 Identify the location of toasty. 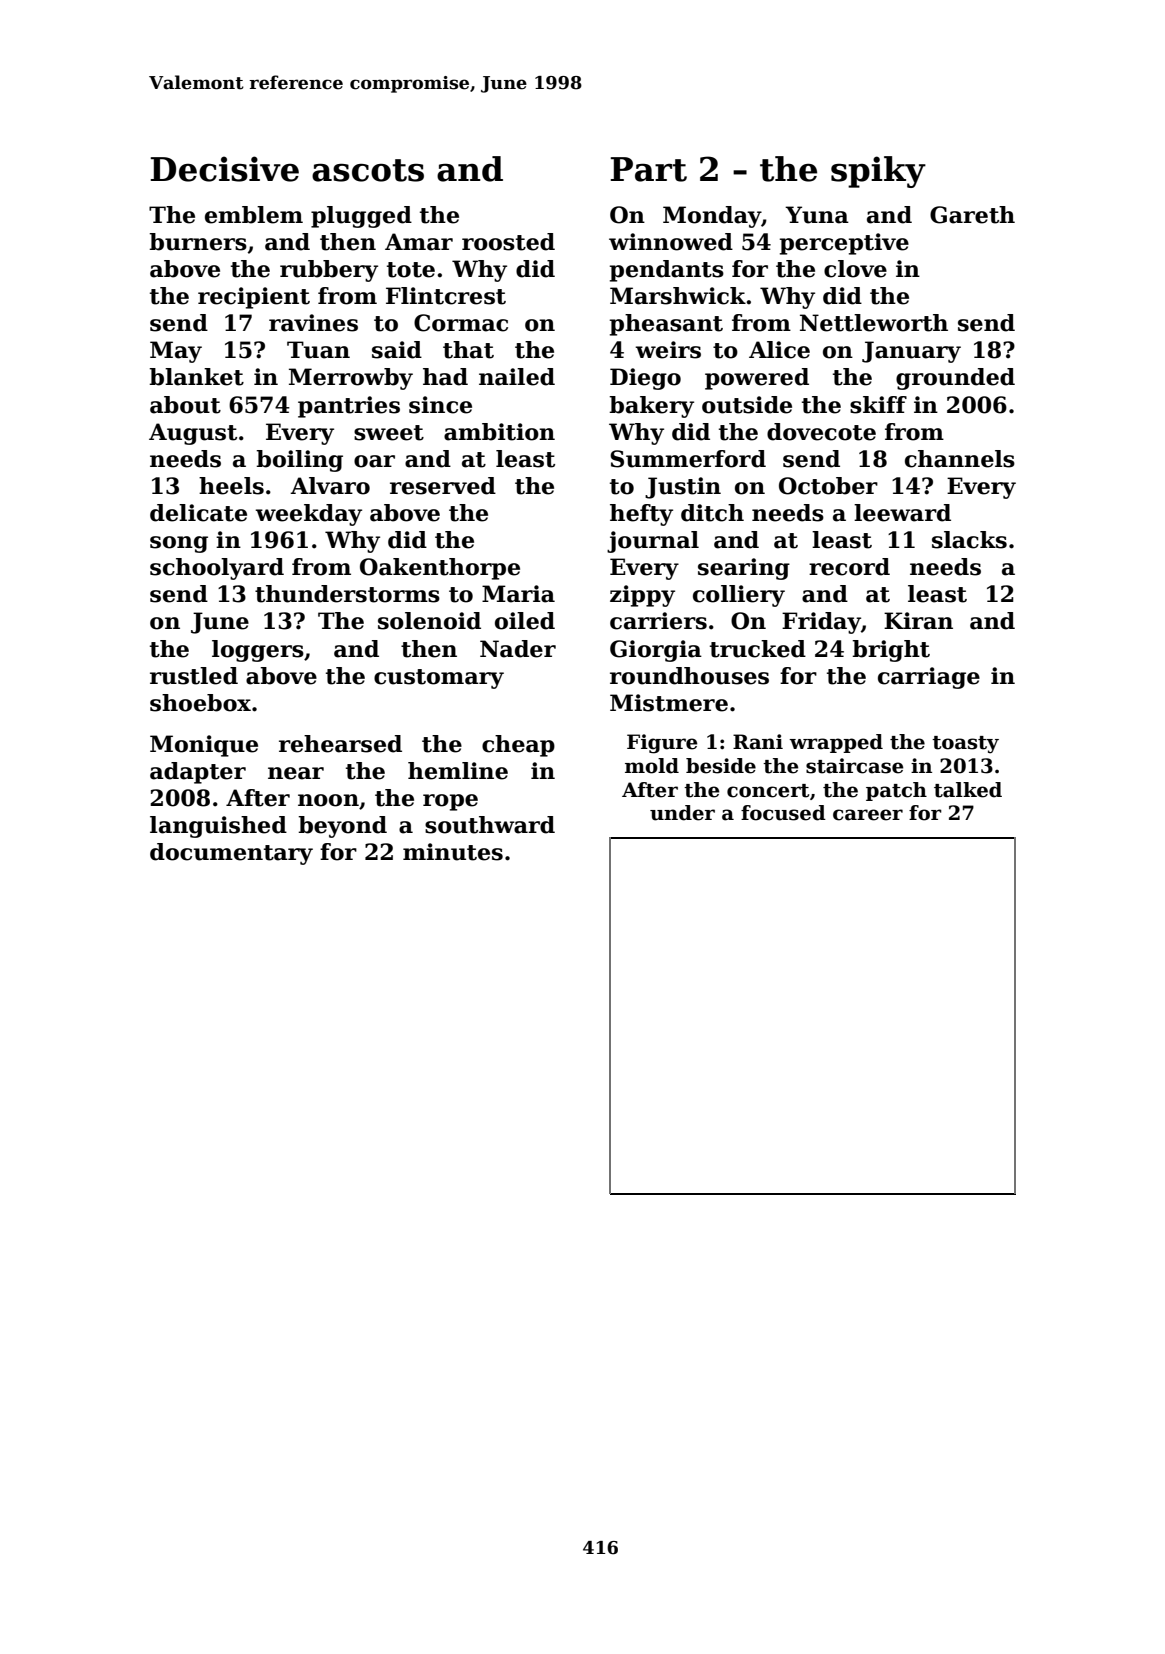
(965, 745).
